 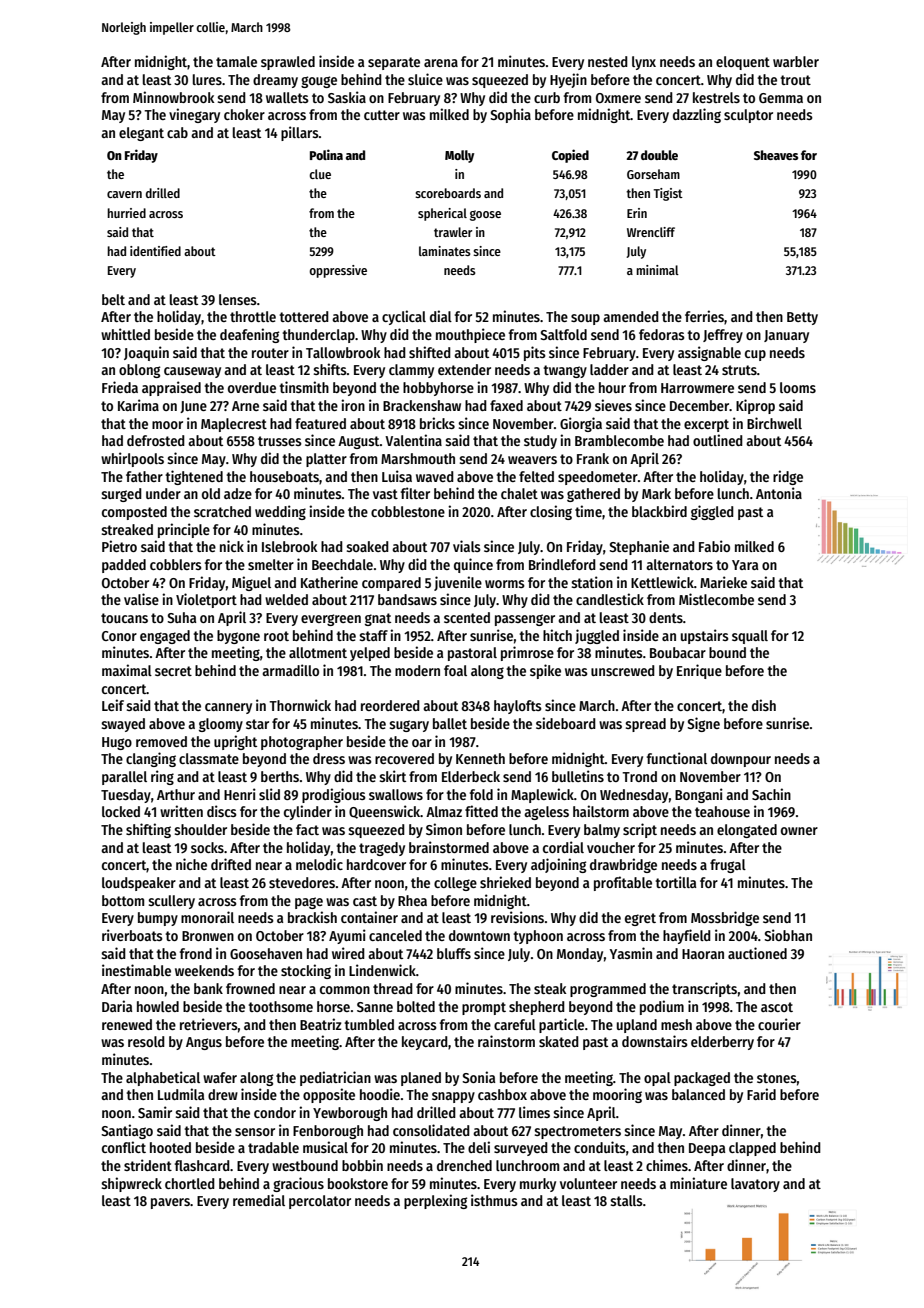 I want to click on cobblers, so click(x=176, y=564).
